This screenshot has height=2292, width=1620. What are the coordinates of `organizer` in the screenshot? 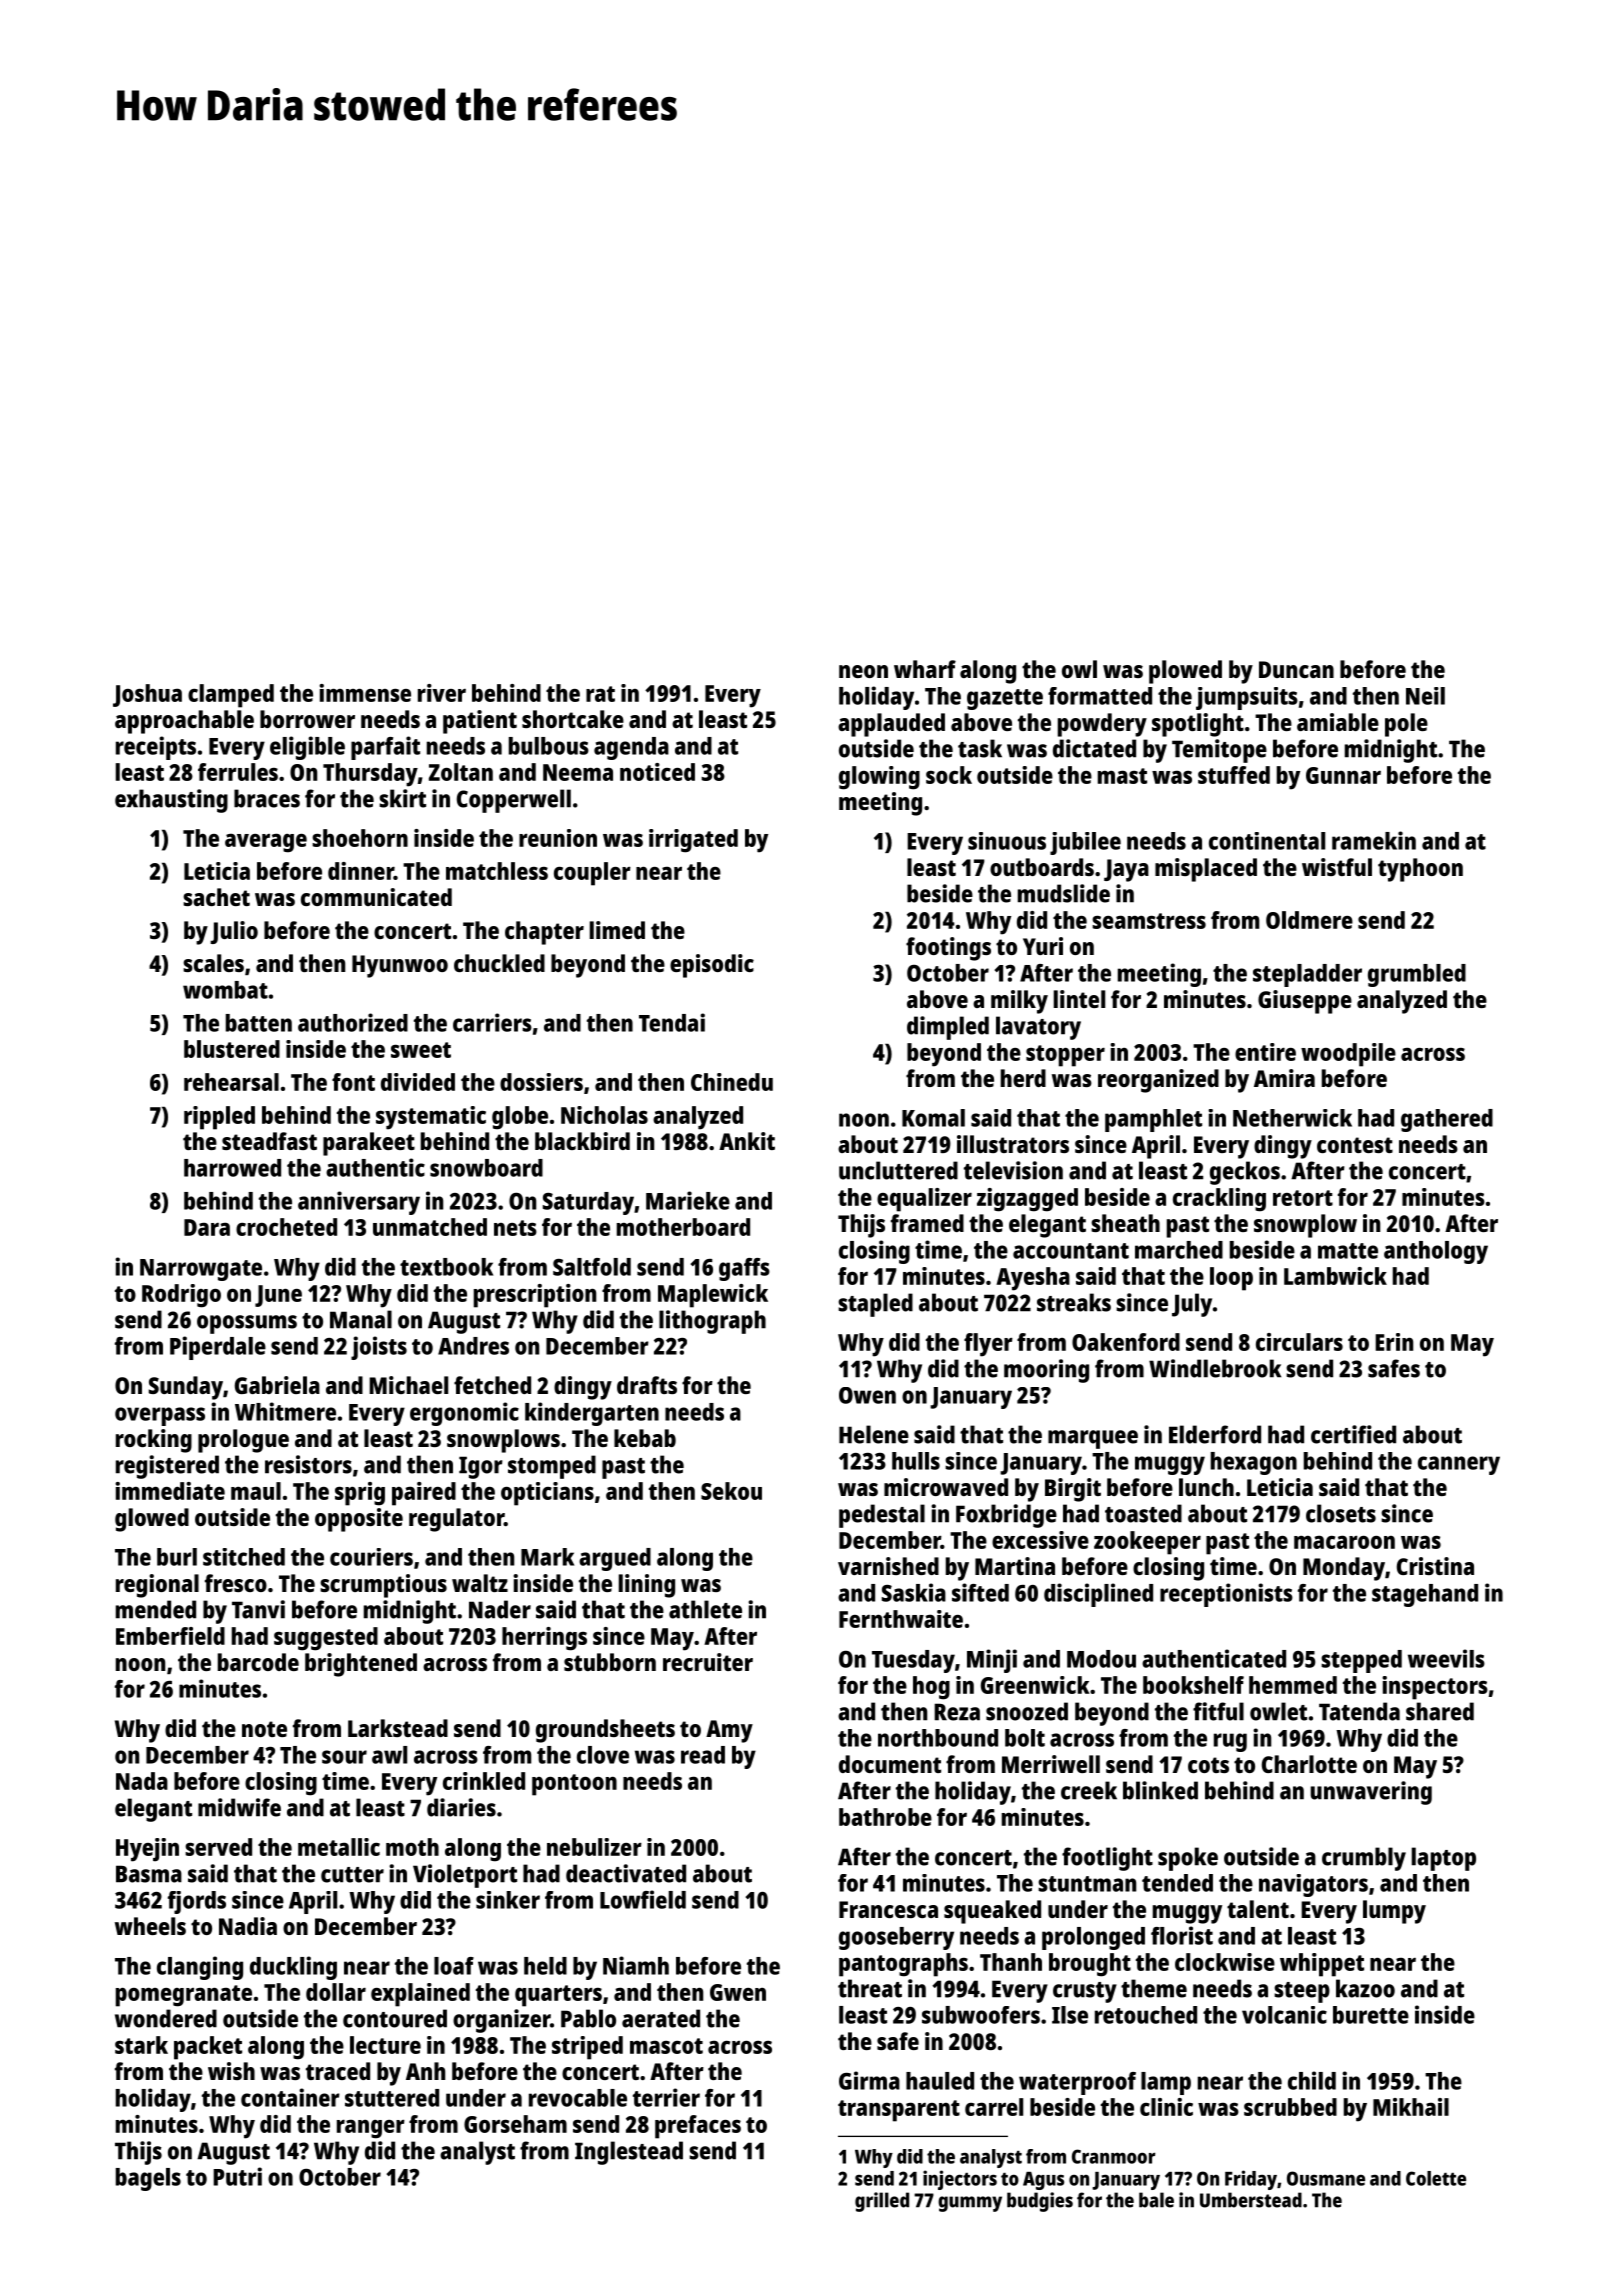 It's located at (501, 2021).
